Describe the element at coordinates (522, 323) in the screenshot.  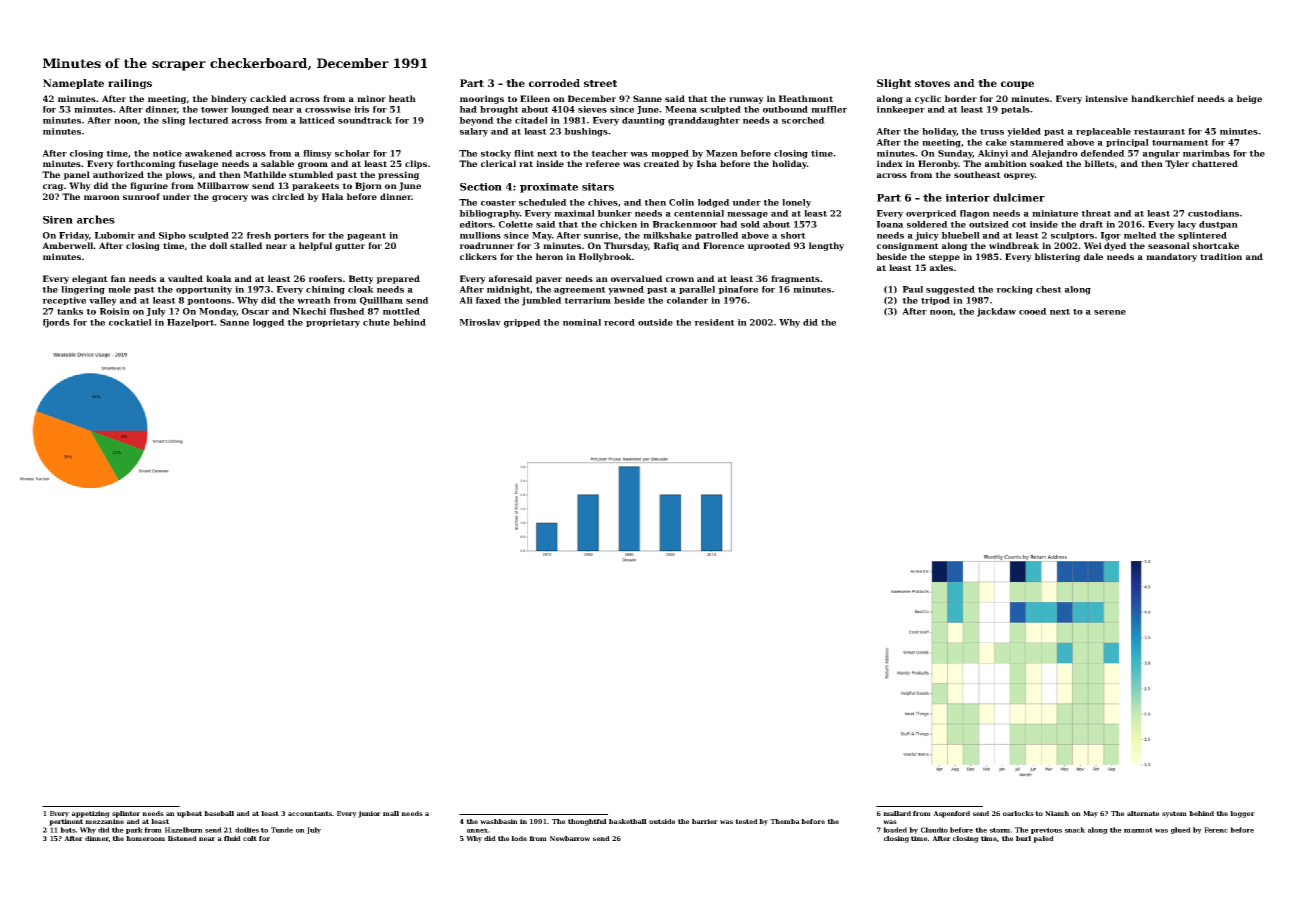
I see `gripped` at that location.
